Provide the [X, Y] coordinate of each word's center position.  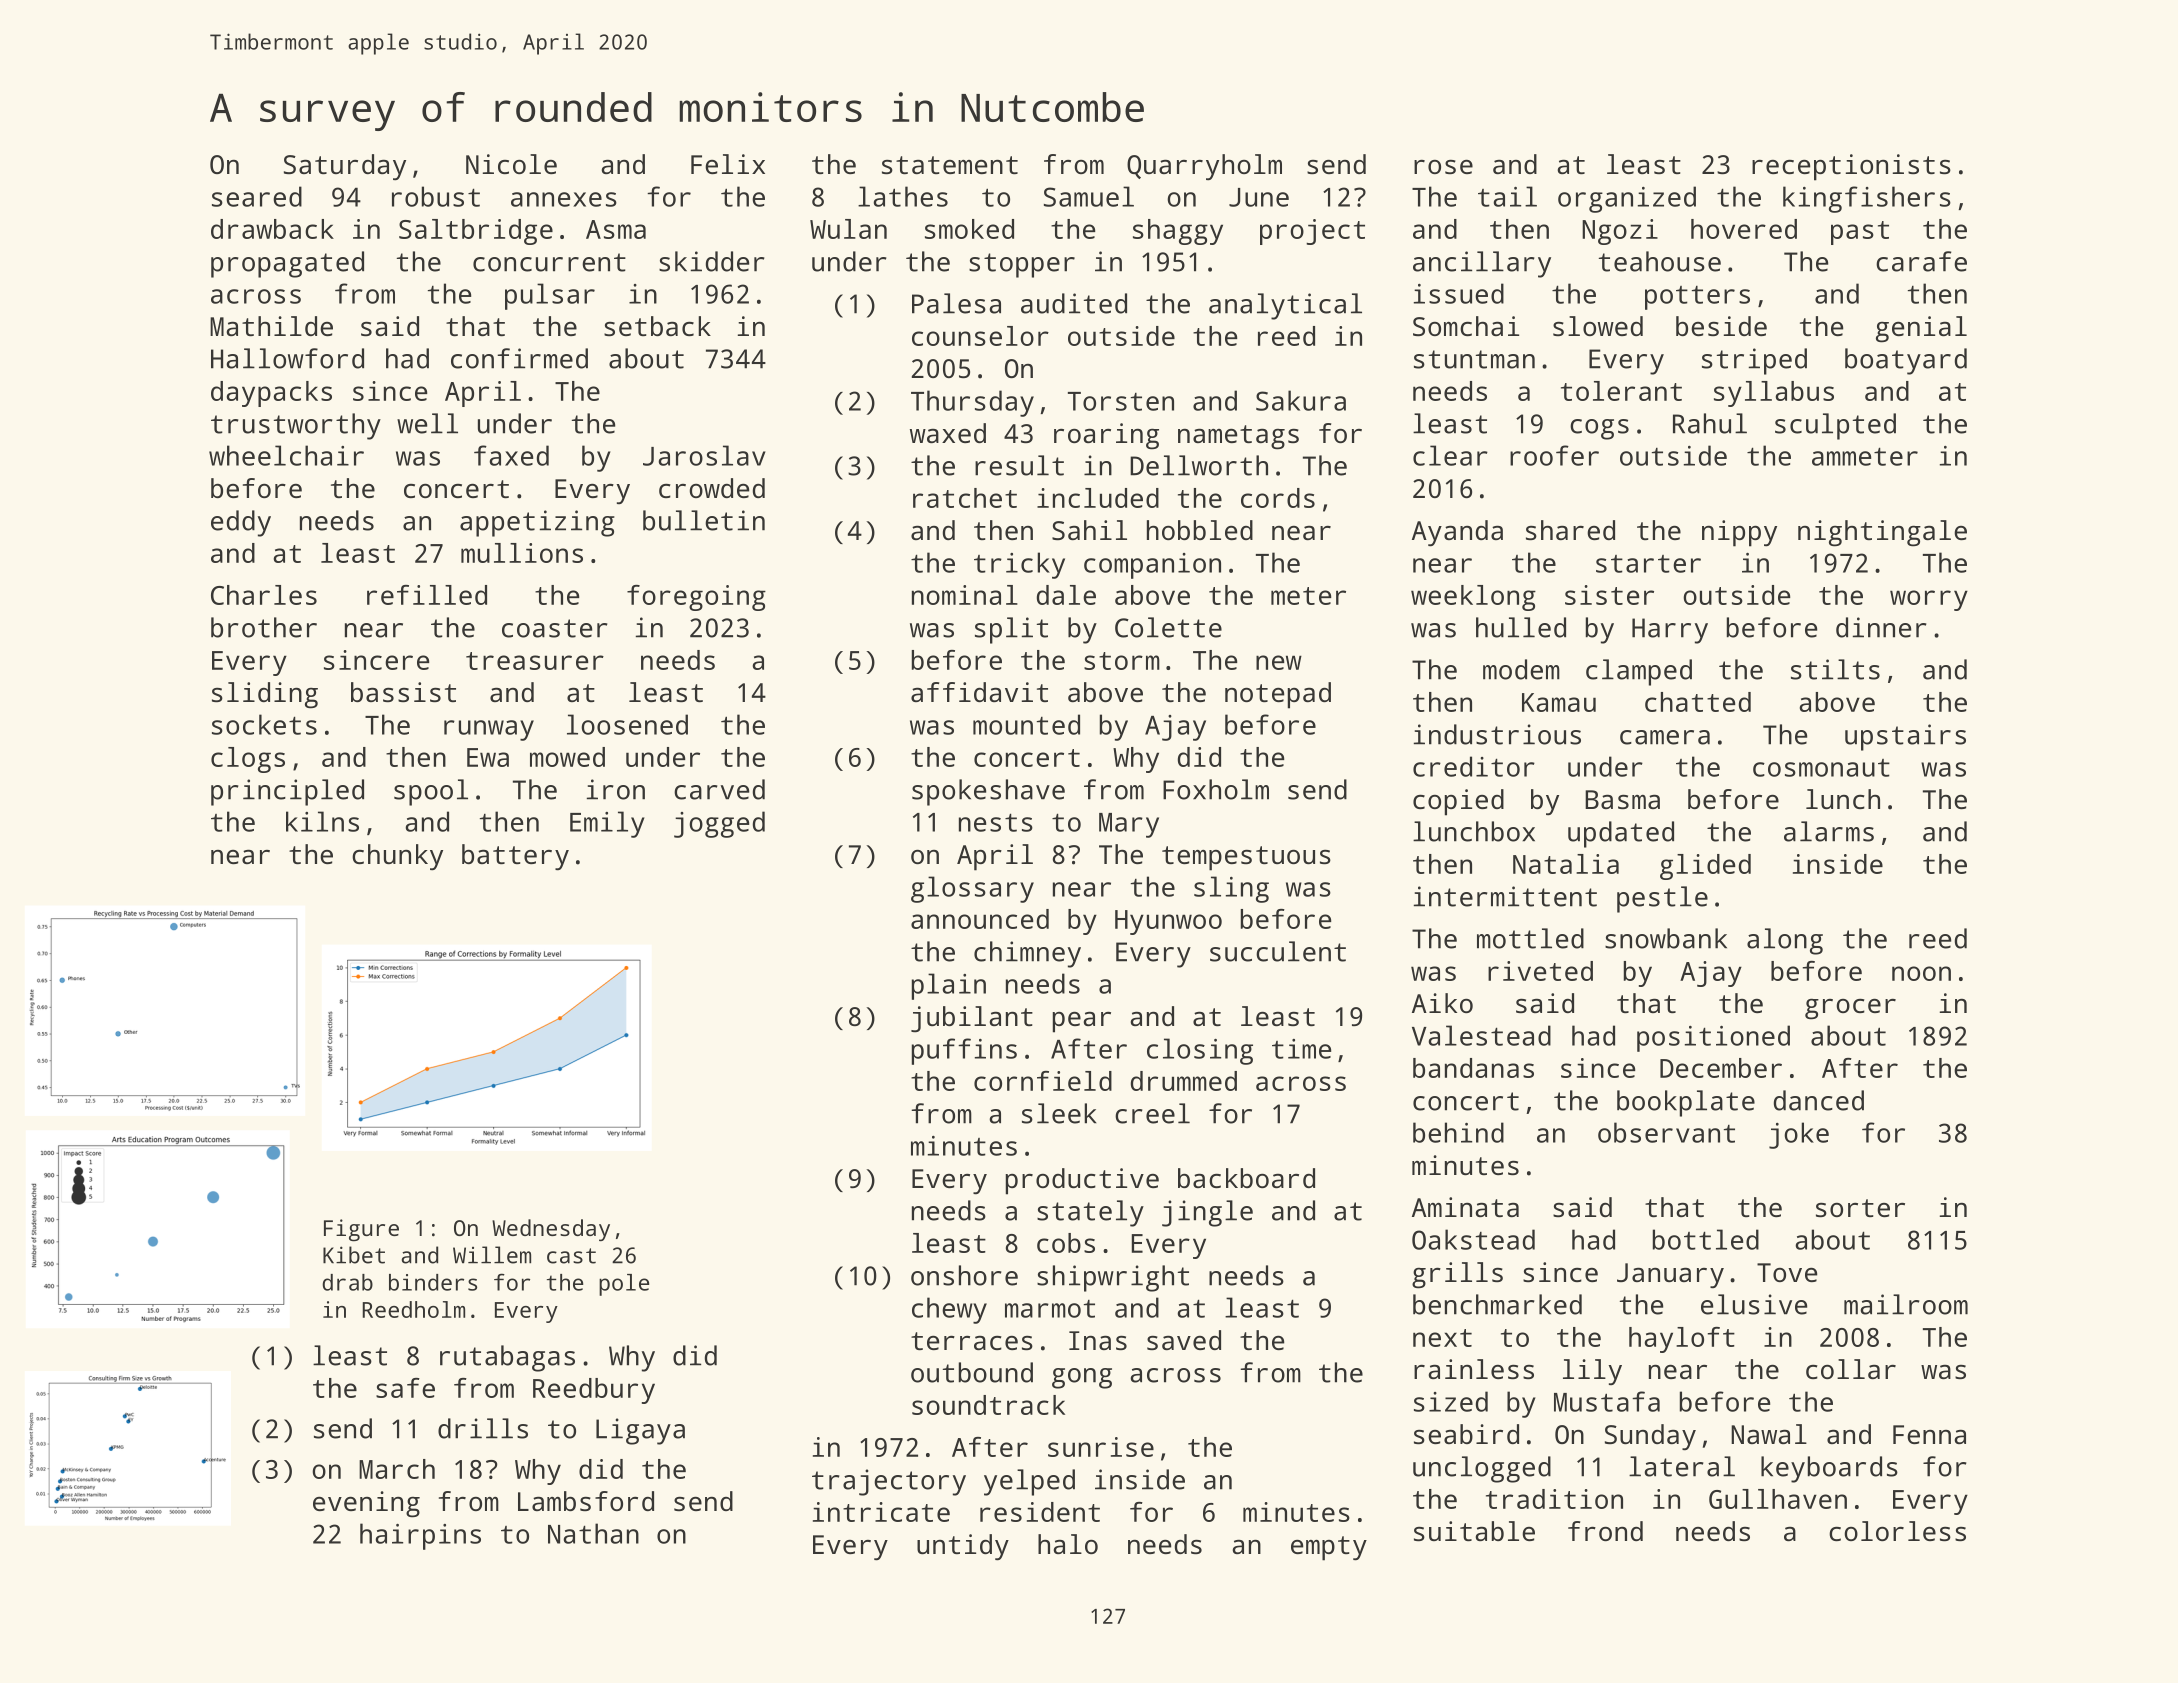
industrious [1497, 734]
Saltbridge [476, 232]
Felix [728, 164]
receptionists [1851, 167]
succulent [1278, 951]
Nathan [593, 1533]
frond [1605, 1531]
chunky [397, 857]
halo [1068, 1544]
